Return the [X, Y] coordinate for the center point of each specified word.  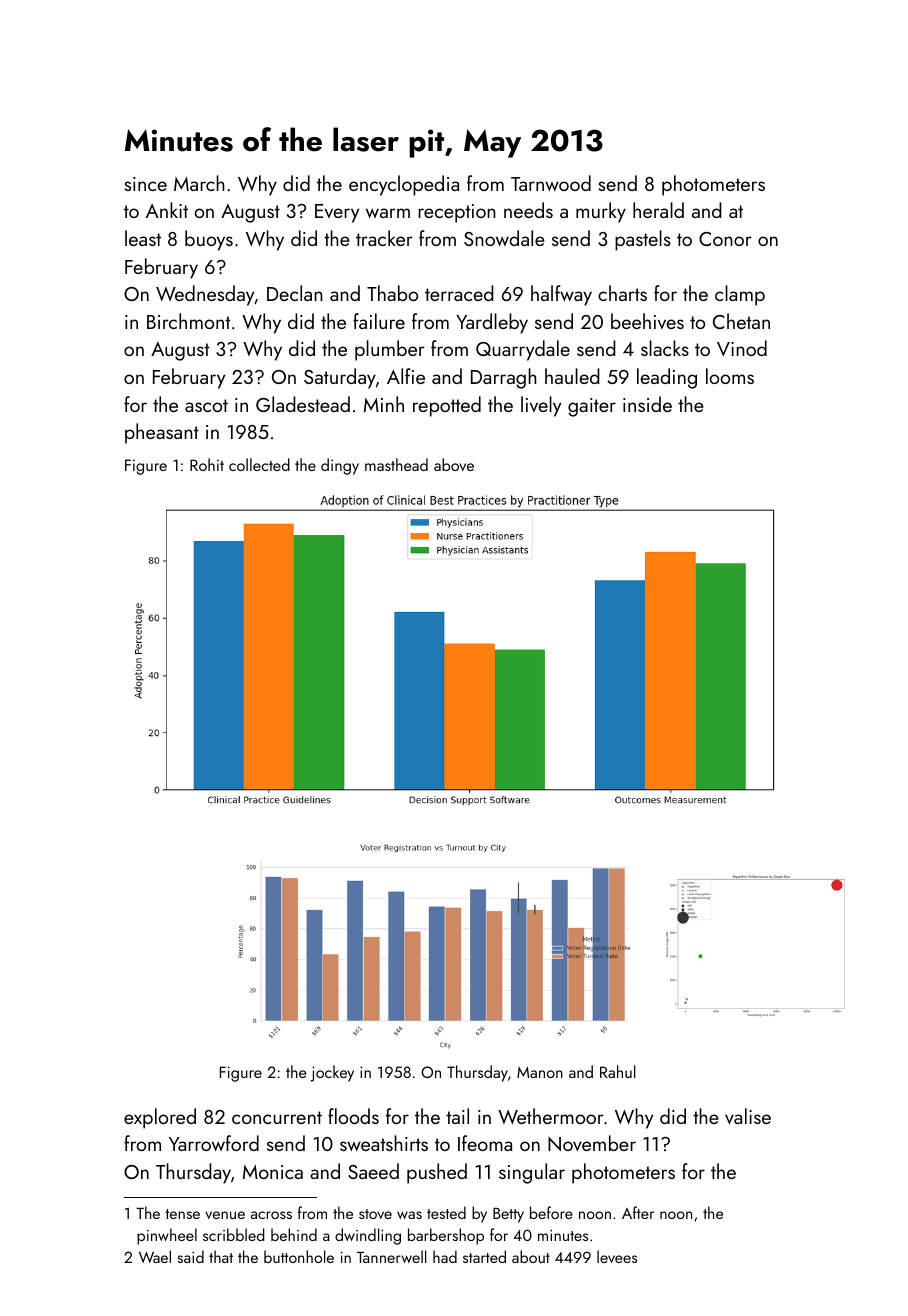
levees [617, 1256]
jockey [332, 1073]
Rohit [207, 464]
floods [353, 1116]
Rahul [618, 1071]
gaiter [592, 407]
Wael [155, 1256]
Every [337, 213]
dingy [340, 466]
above [454, 464]
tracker [384, 238]
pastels [643, 240]
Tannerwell [391, 1256]
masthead [396, 464]
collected [259, 464]
